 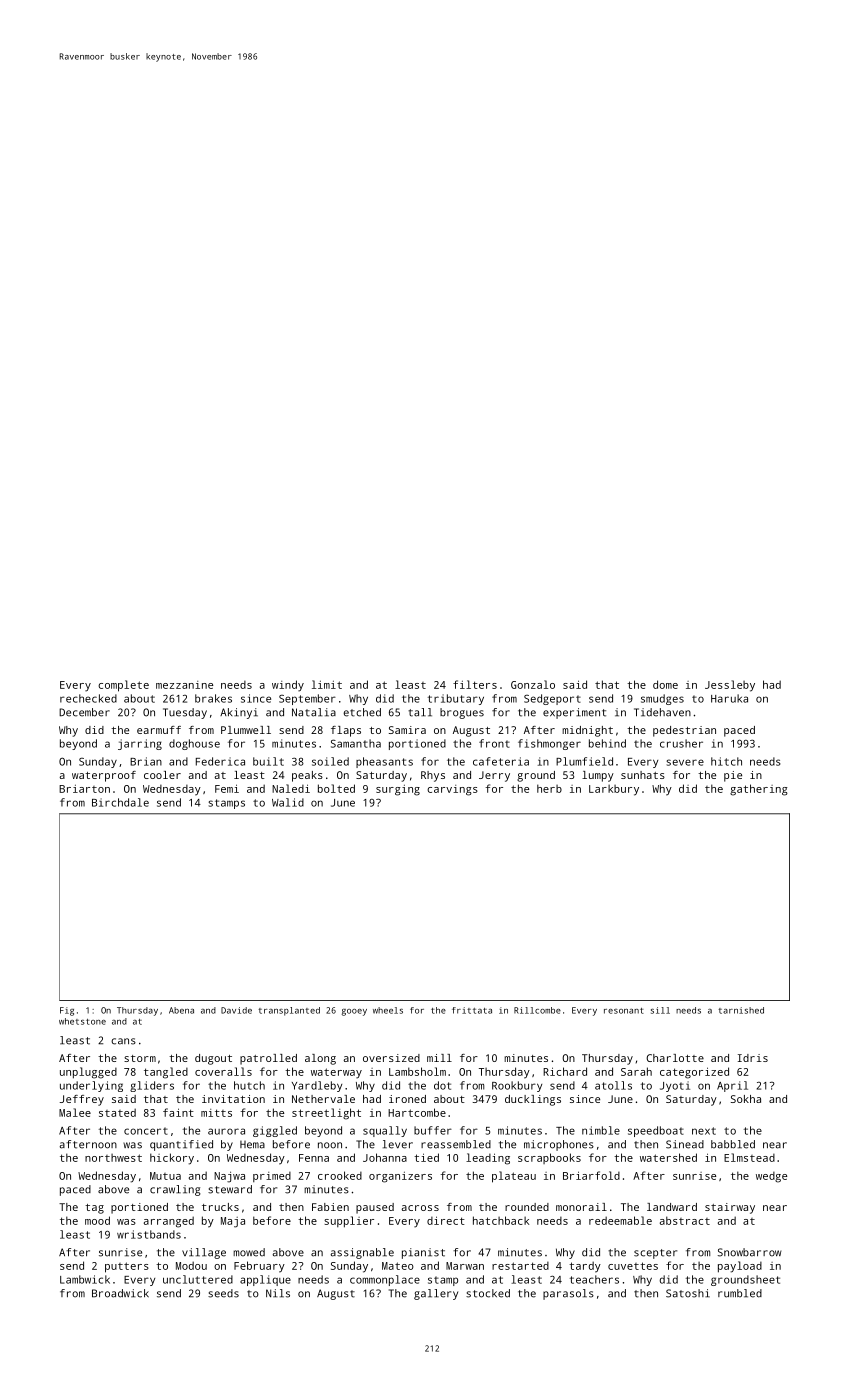 What do you see at coordinates (472, 1010) in the document?
I see `frittata` at bounding box center [472, 1010].
